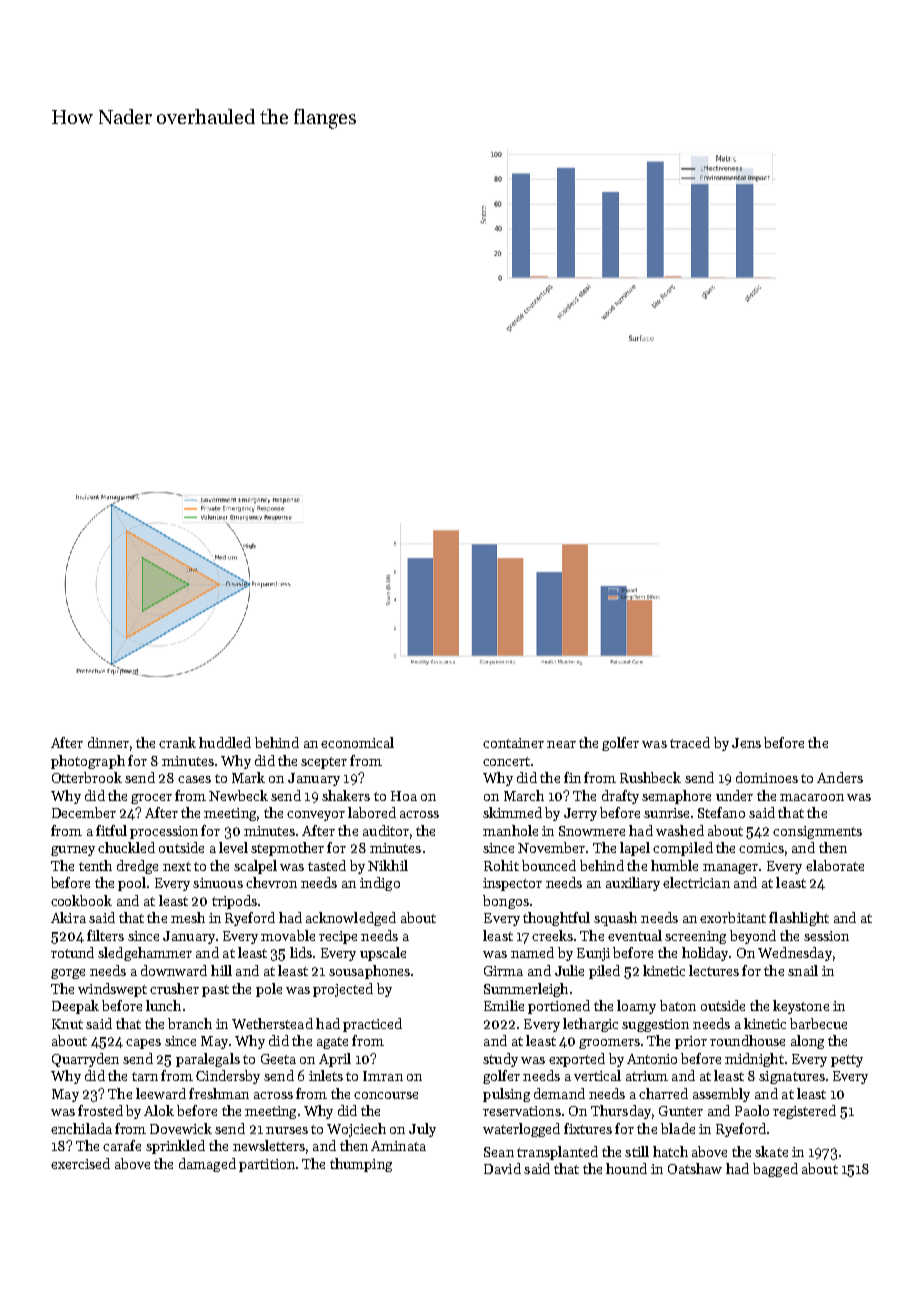  I want to click on acknowledged, so click(351, 919).
